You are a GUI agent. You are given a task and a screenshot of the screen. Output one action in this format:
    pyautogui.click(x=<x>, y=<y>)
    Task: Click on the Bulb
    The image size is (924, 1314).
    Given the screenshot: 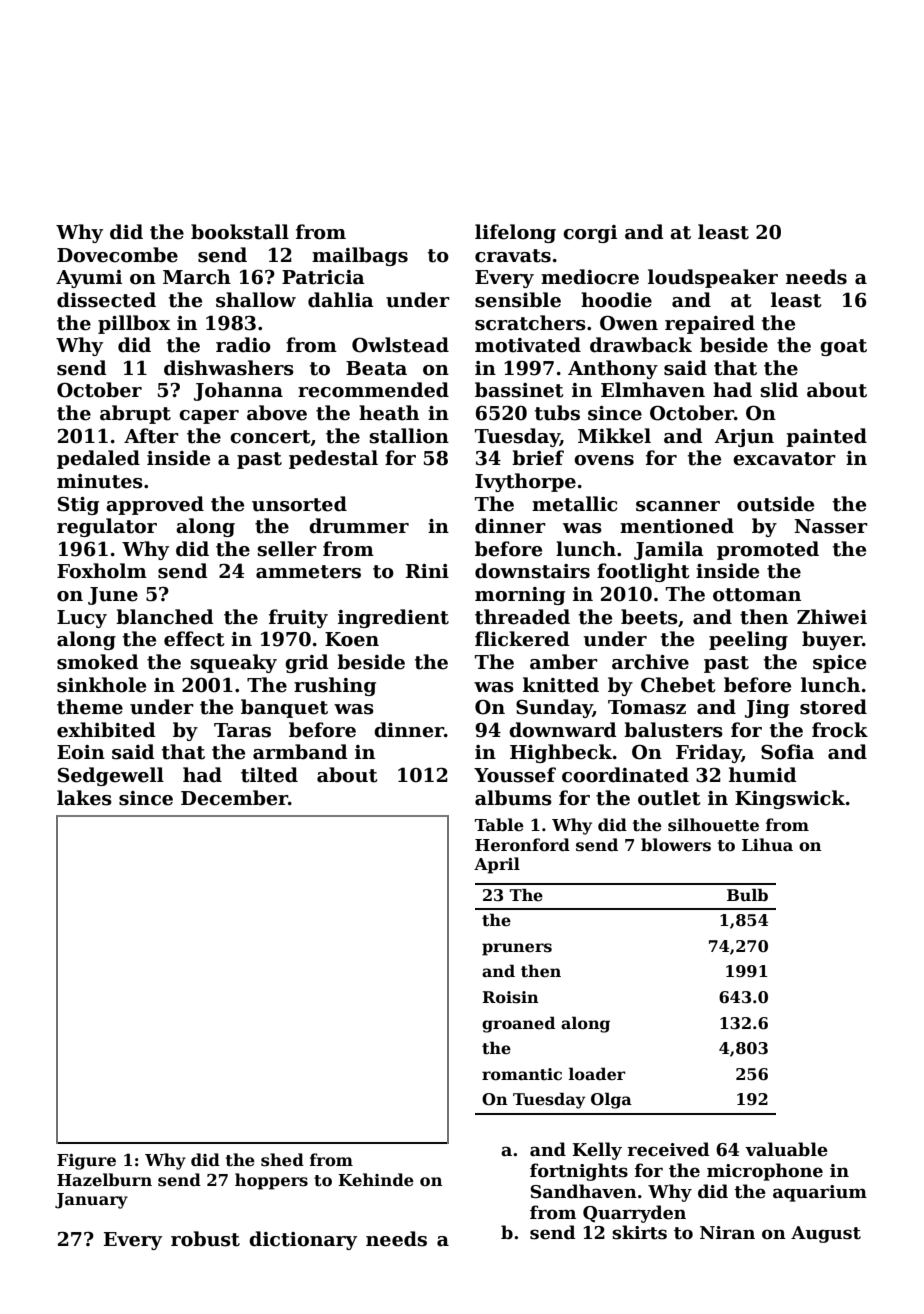 What is the action you would take?
    pyautogui.click(x=747, y=894)
